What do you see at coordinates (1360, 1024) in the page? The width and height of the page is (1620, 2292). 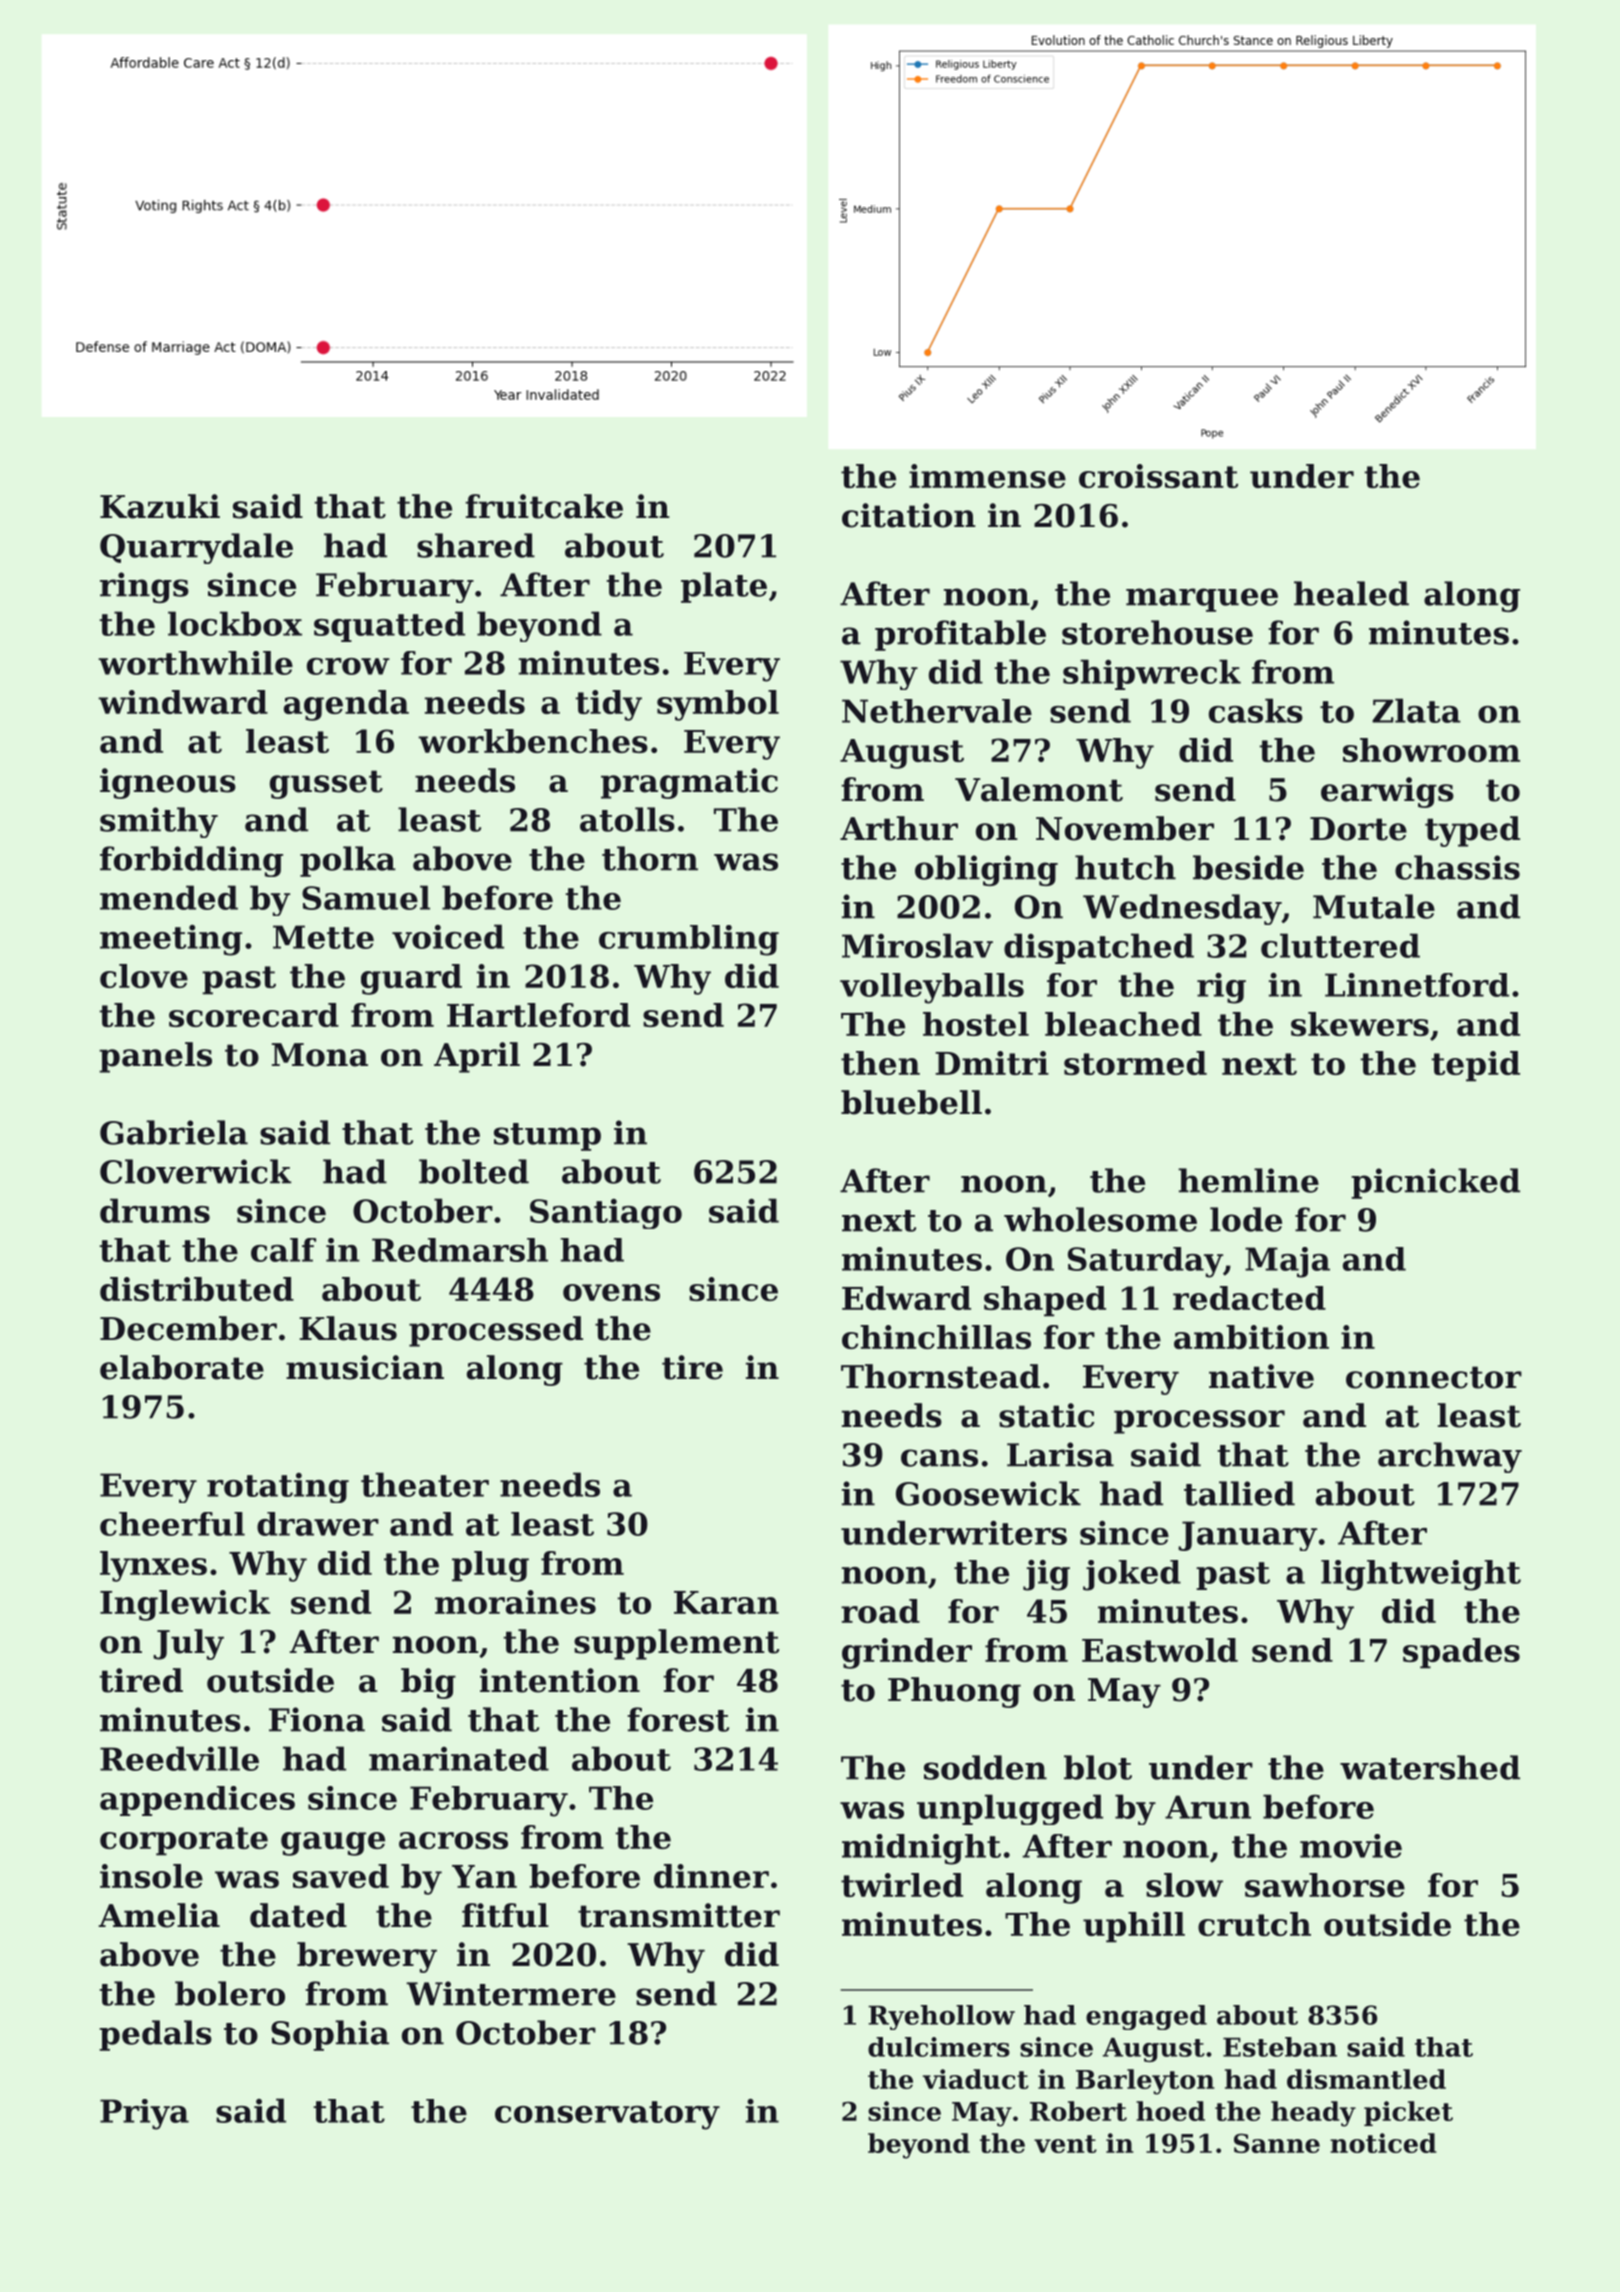 I see `skewers` at bounding box center [1360, 1024].
